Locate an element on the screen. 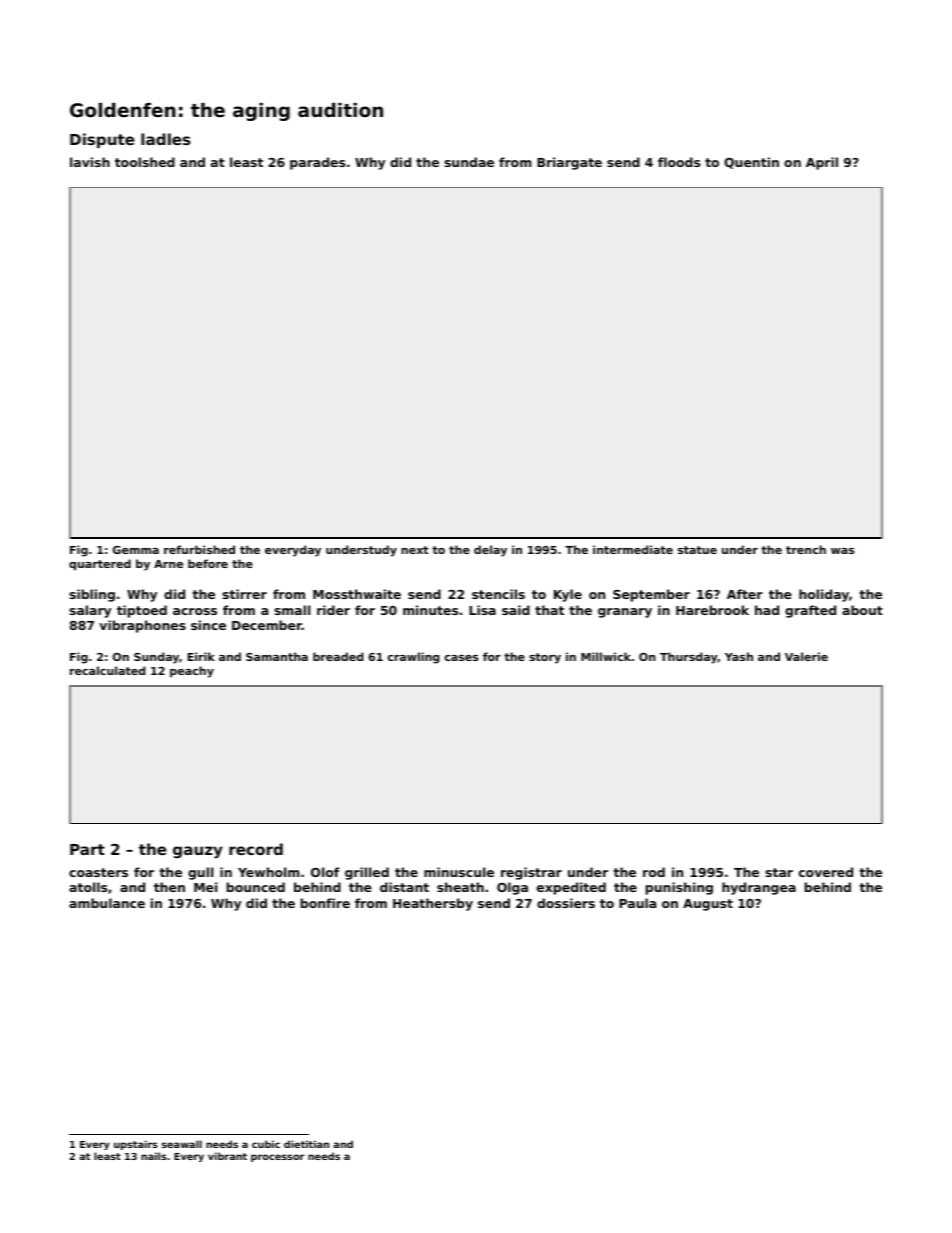 The height and width of the screenshot is (1233, 952). Millwick is located at coordinates (606, 656).
